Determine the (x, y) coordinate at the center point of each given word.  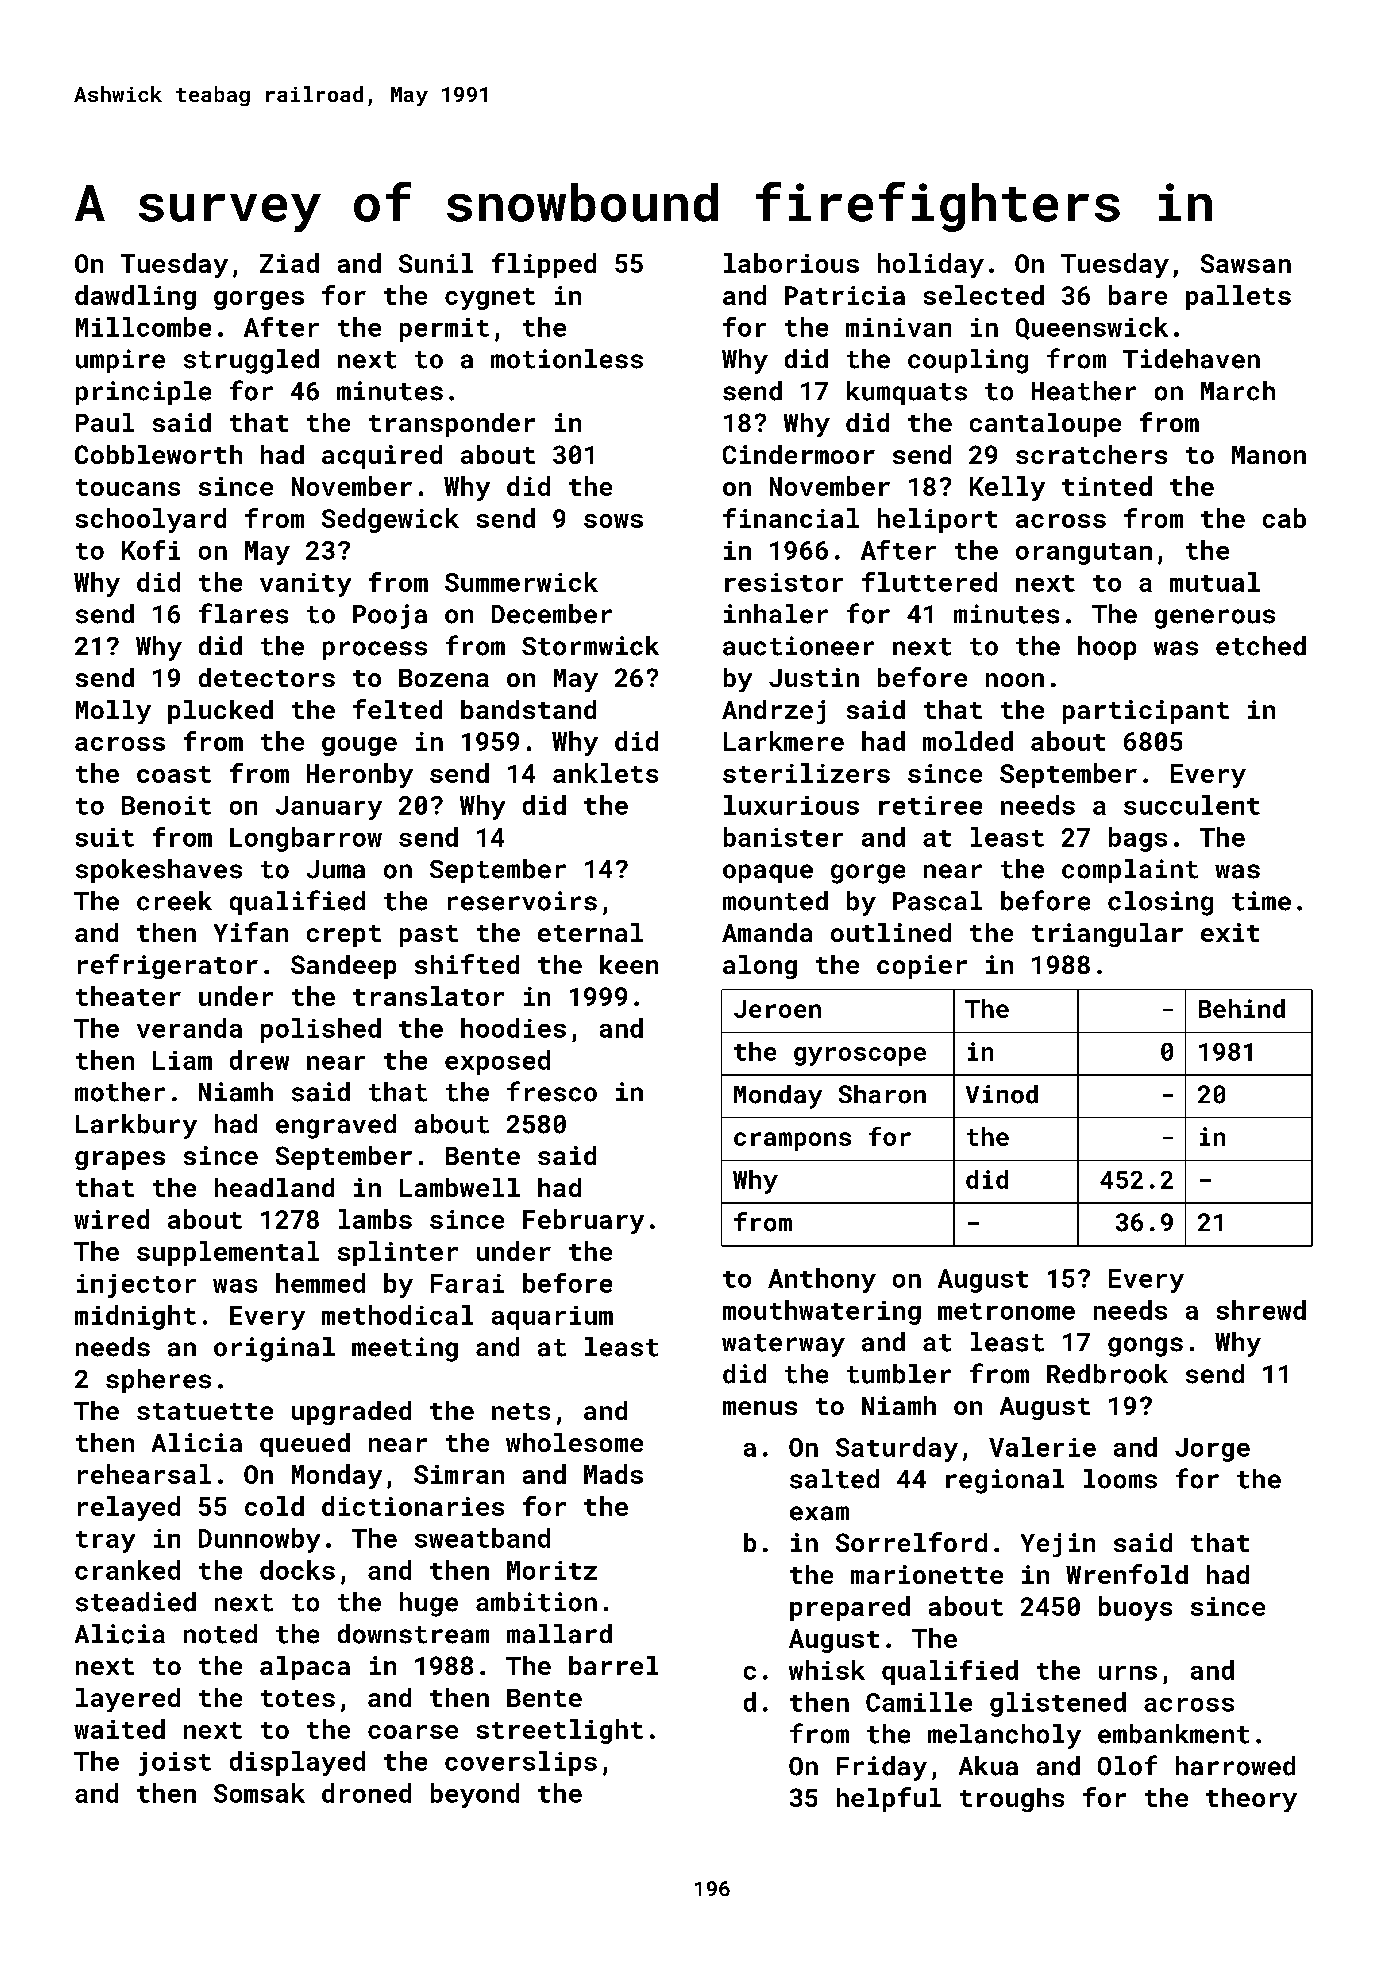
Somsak (259, 1793)
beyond (475, 1795)
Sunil (436, 263)
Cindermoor (799, 454)
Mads (613, 1474)
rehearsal (144, 1474)
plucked (220, 712)
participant (1146, 712)
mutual (1215, 582)
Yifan (251, 932)
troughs (1012, 1800)
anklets (605, 773)
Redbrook (1107, 1374)
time (1261, 901)
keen (629, 964)
